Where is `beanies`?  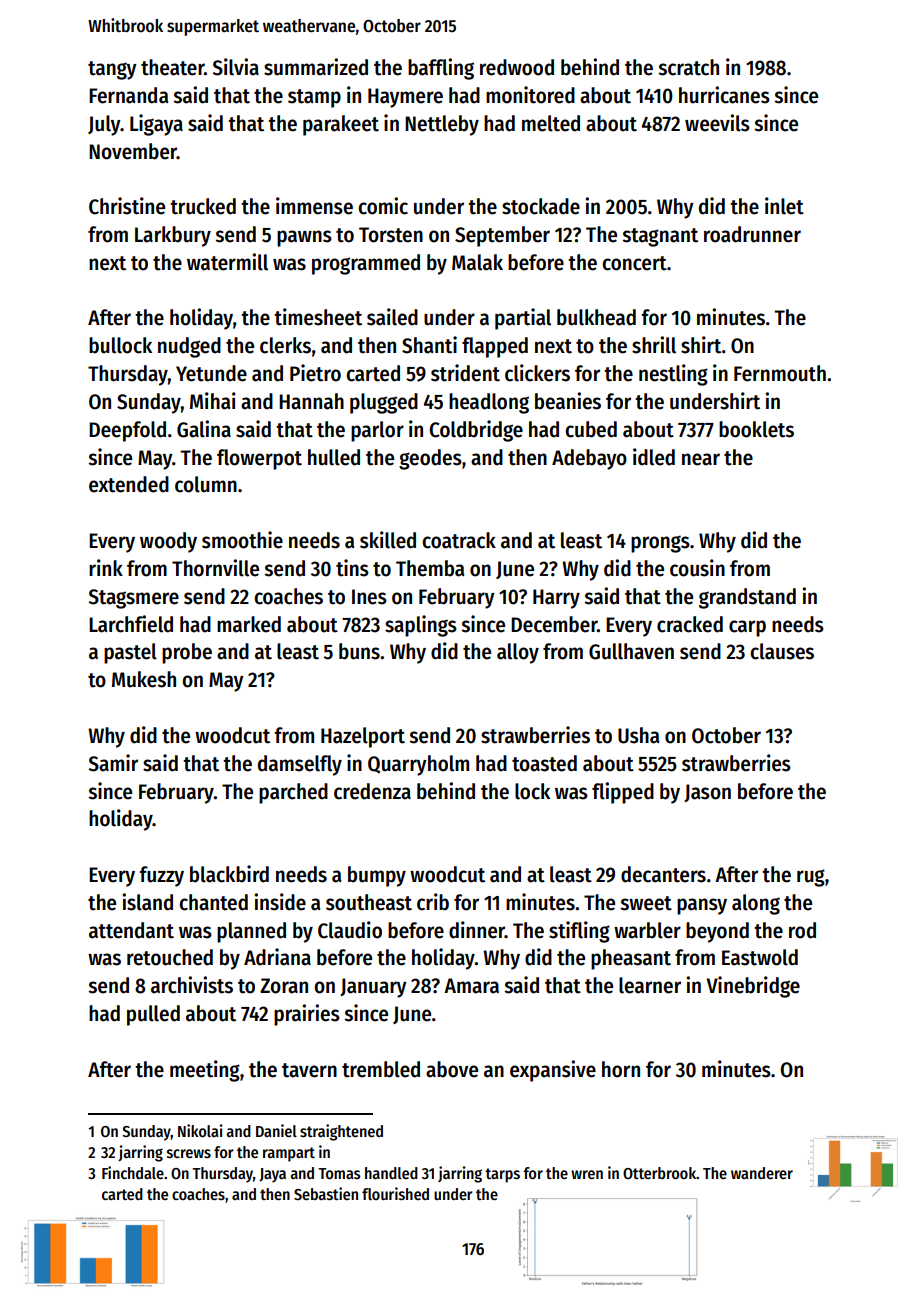
beanies is located at coordinates (568, 401).
